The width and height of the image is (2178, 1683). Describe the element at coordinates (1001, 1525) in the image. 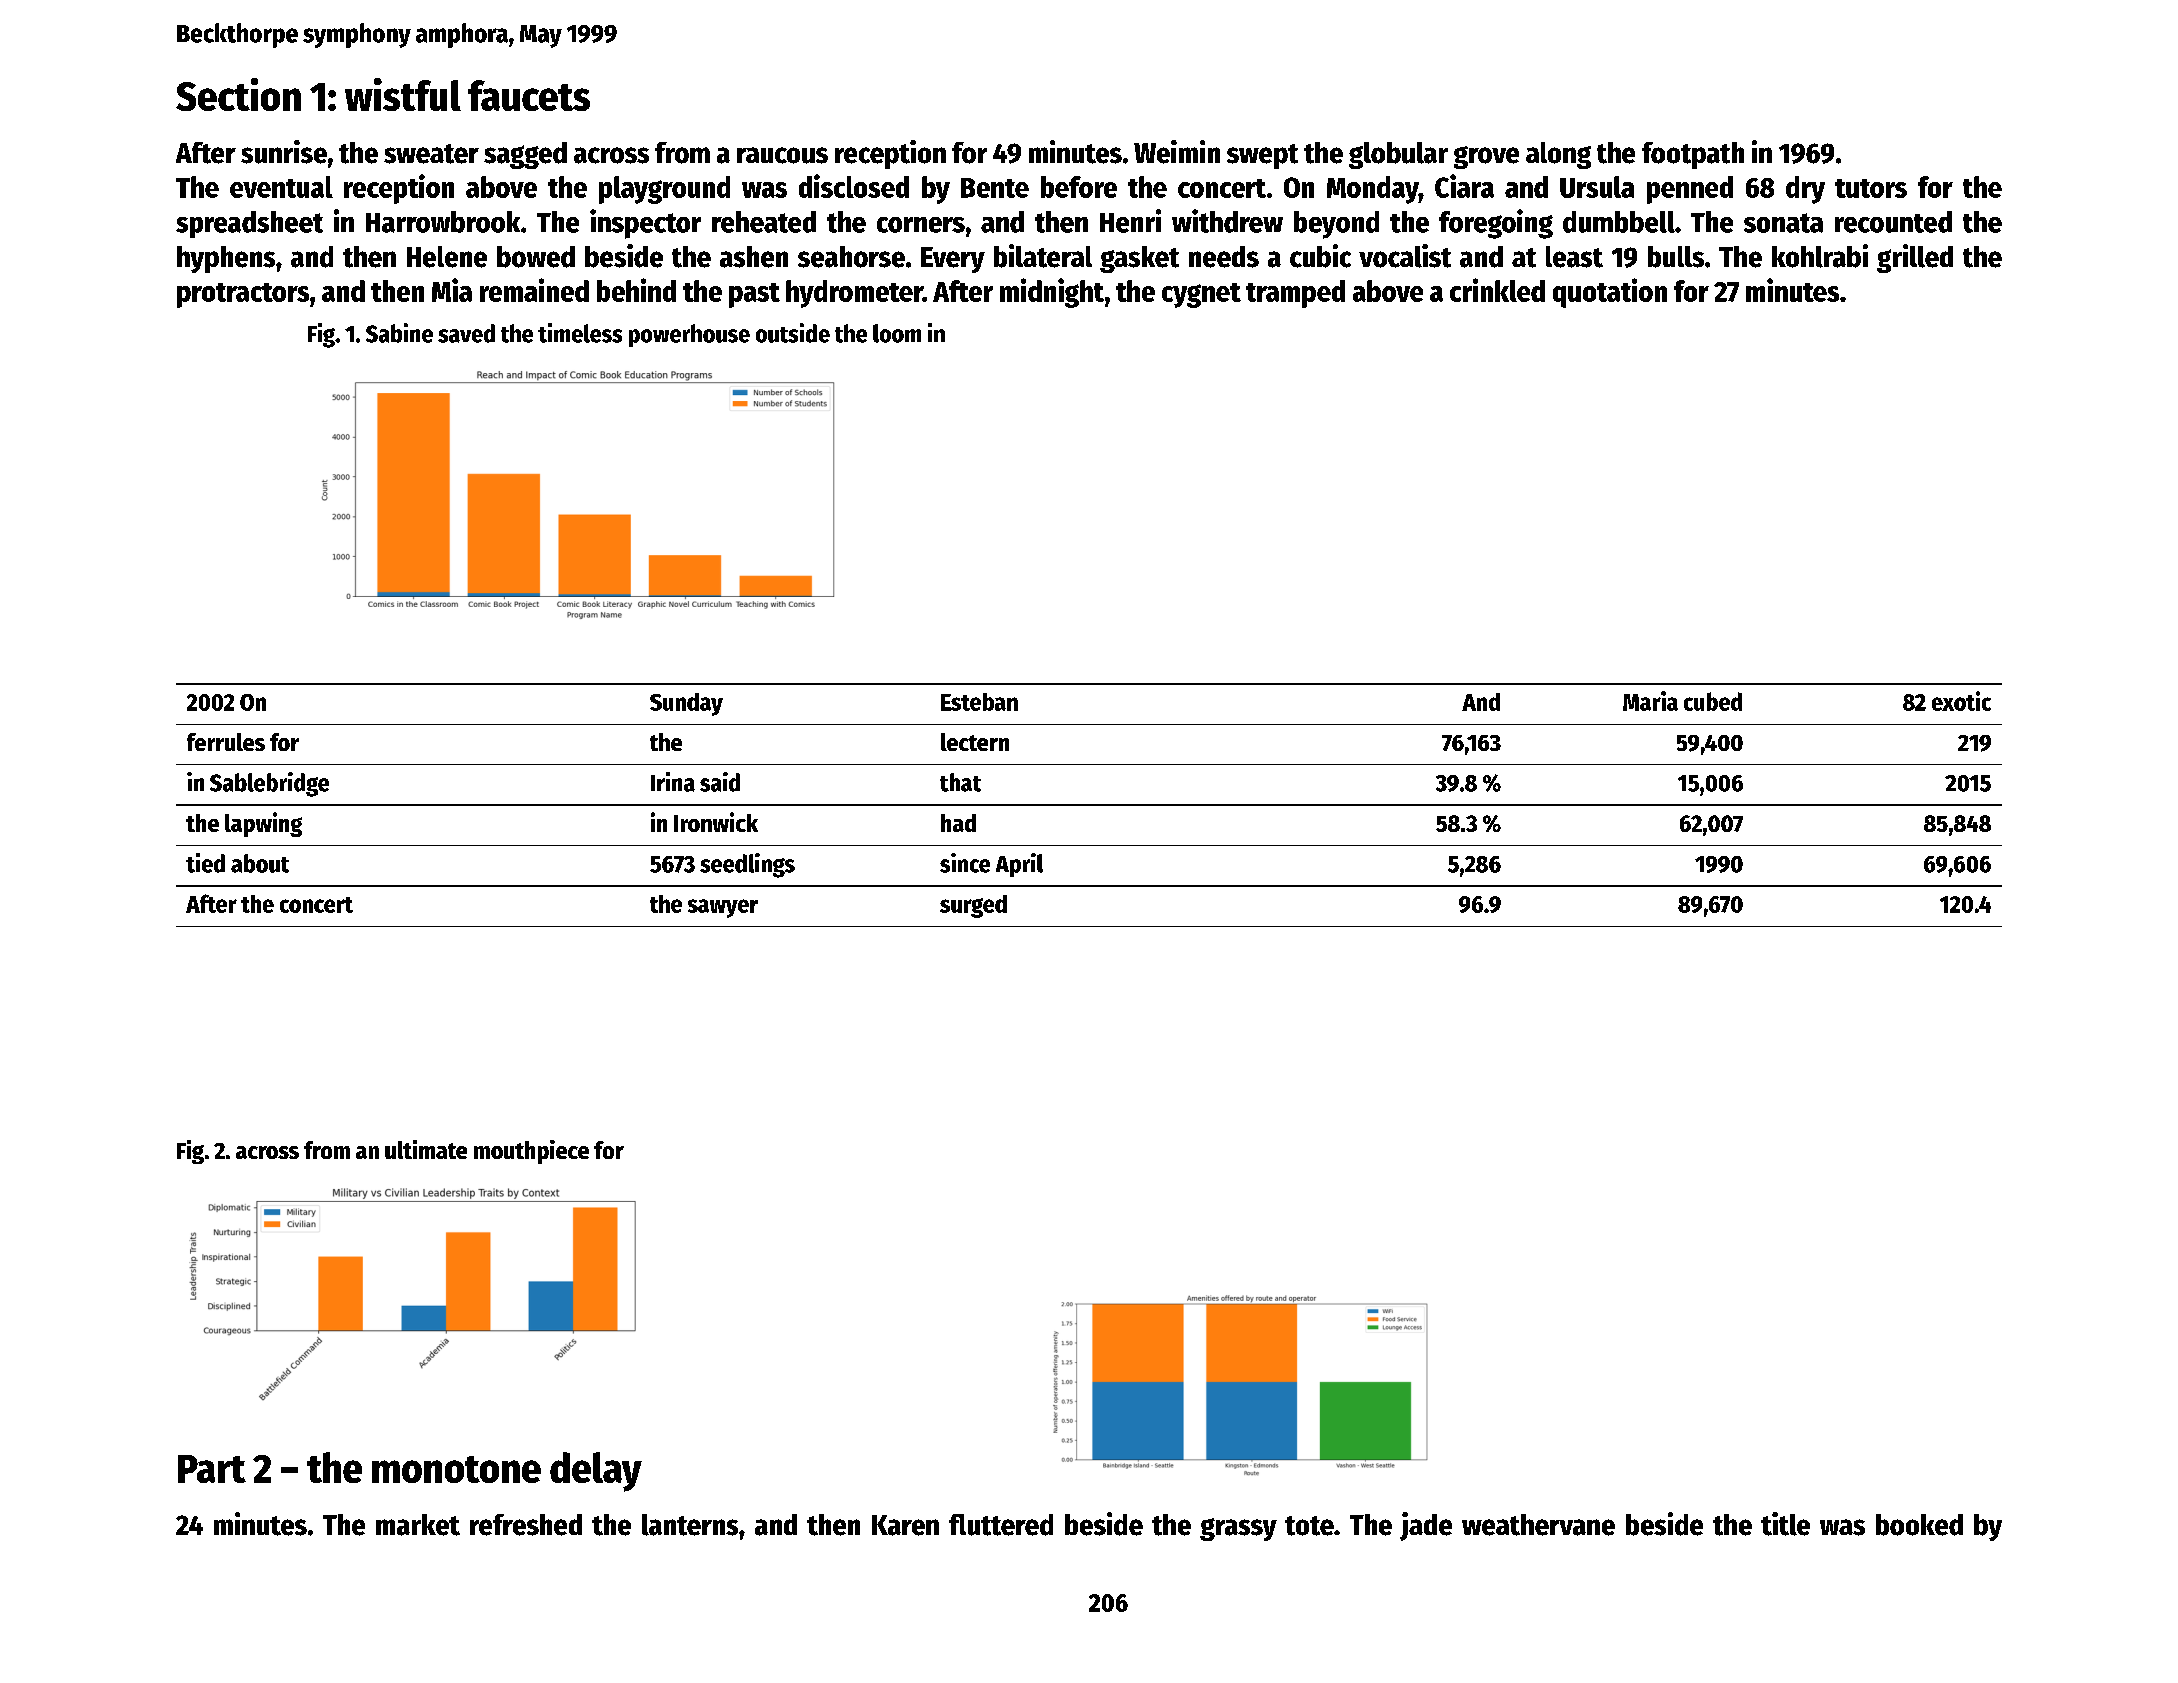

I see `fluttered` at that location.
